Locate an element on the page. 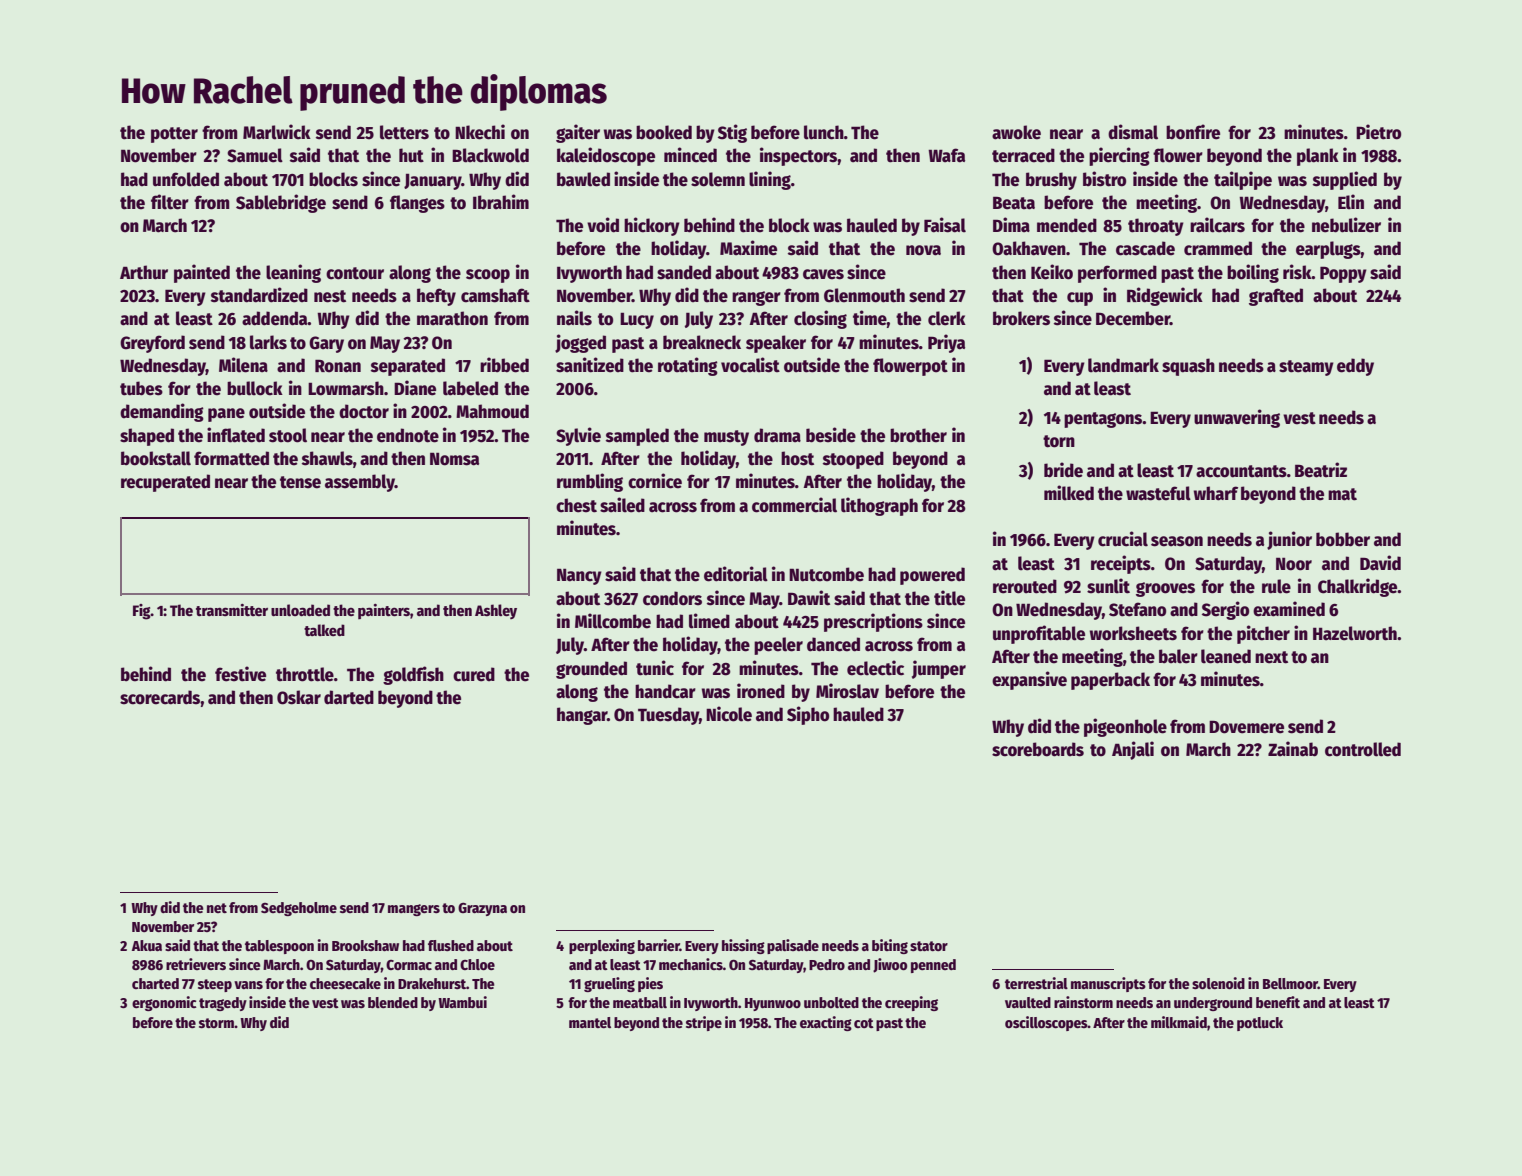 The height and width of the document is (1176, 1522). bride is located at coordinates (1063, 470).
